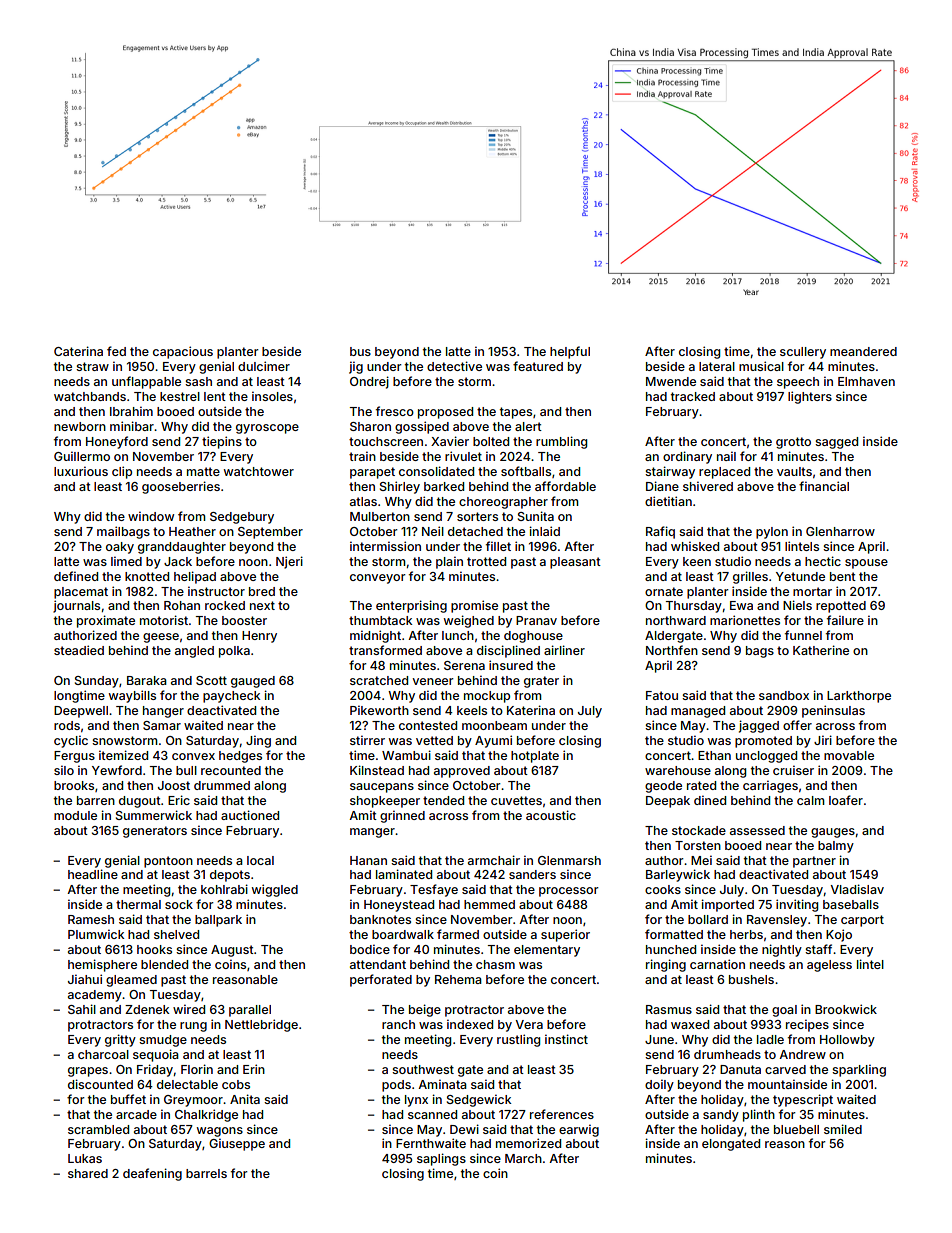  I want to click on promise, so click(474, 606).
